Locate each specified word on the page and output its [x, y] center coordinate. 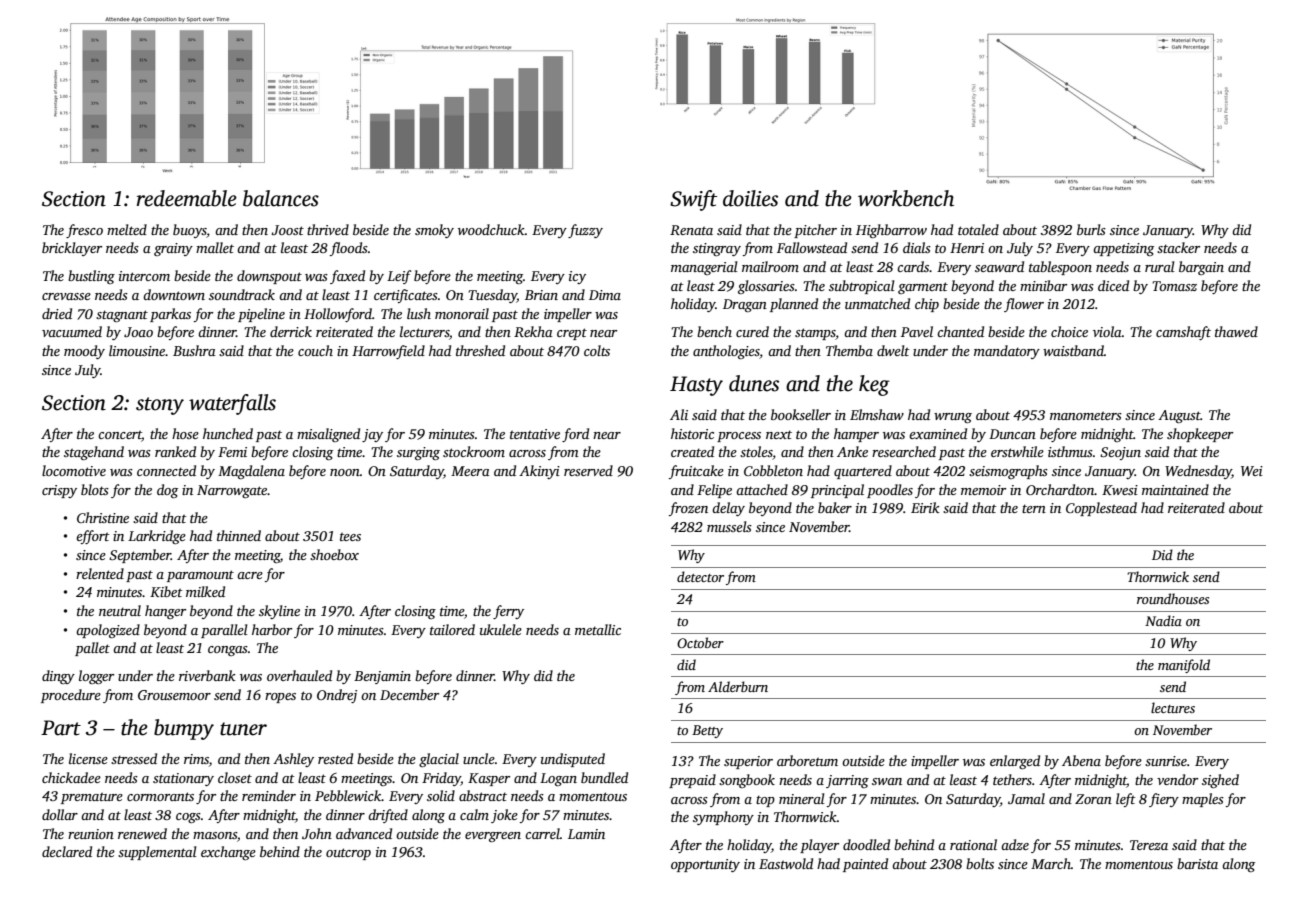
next [779, 434]
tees [350, 536]
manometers [1086, 415]
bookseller [801, 414]
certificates [406, 296]
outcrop [348, 854]
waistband [1073, 350]
